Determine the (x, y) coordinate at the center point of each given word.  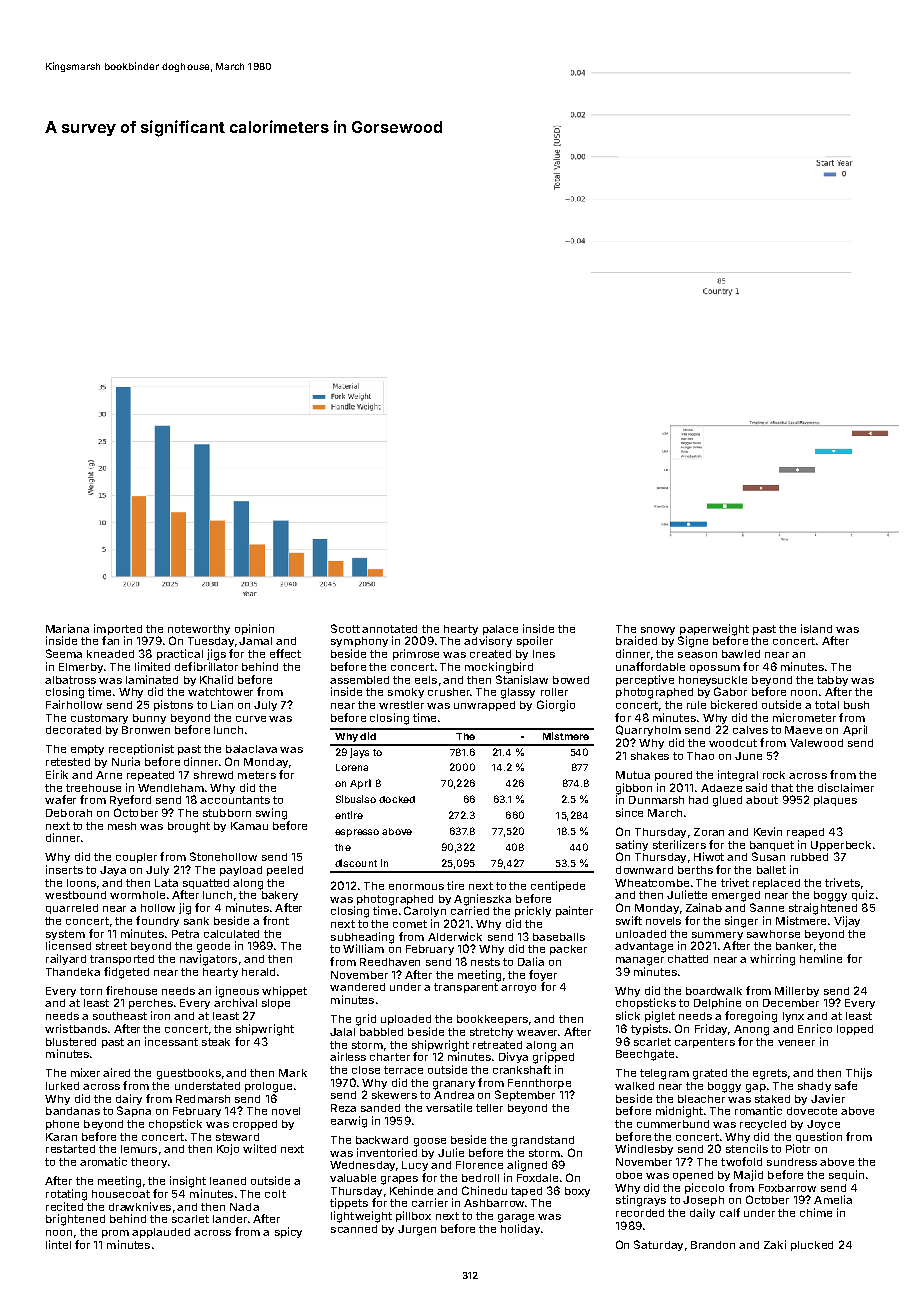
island (816, 628)
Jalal (342, 1032)
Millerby (797, 991)
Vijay (847, 921)
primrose (416, 654)
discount (356, 863)
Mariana (67, 628)
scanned (354, 1229)
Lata (166, 883)
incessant (171, 1041)
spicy (288, 1232)
